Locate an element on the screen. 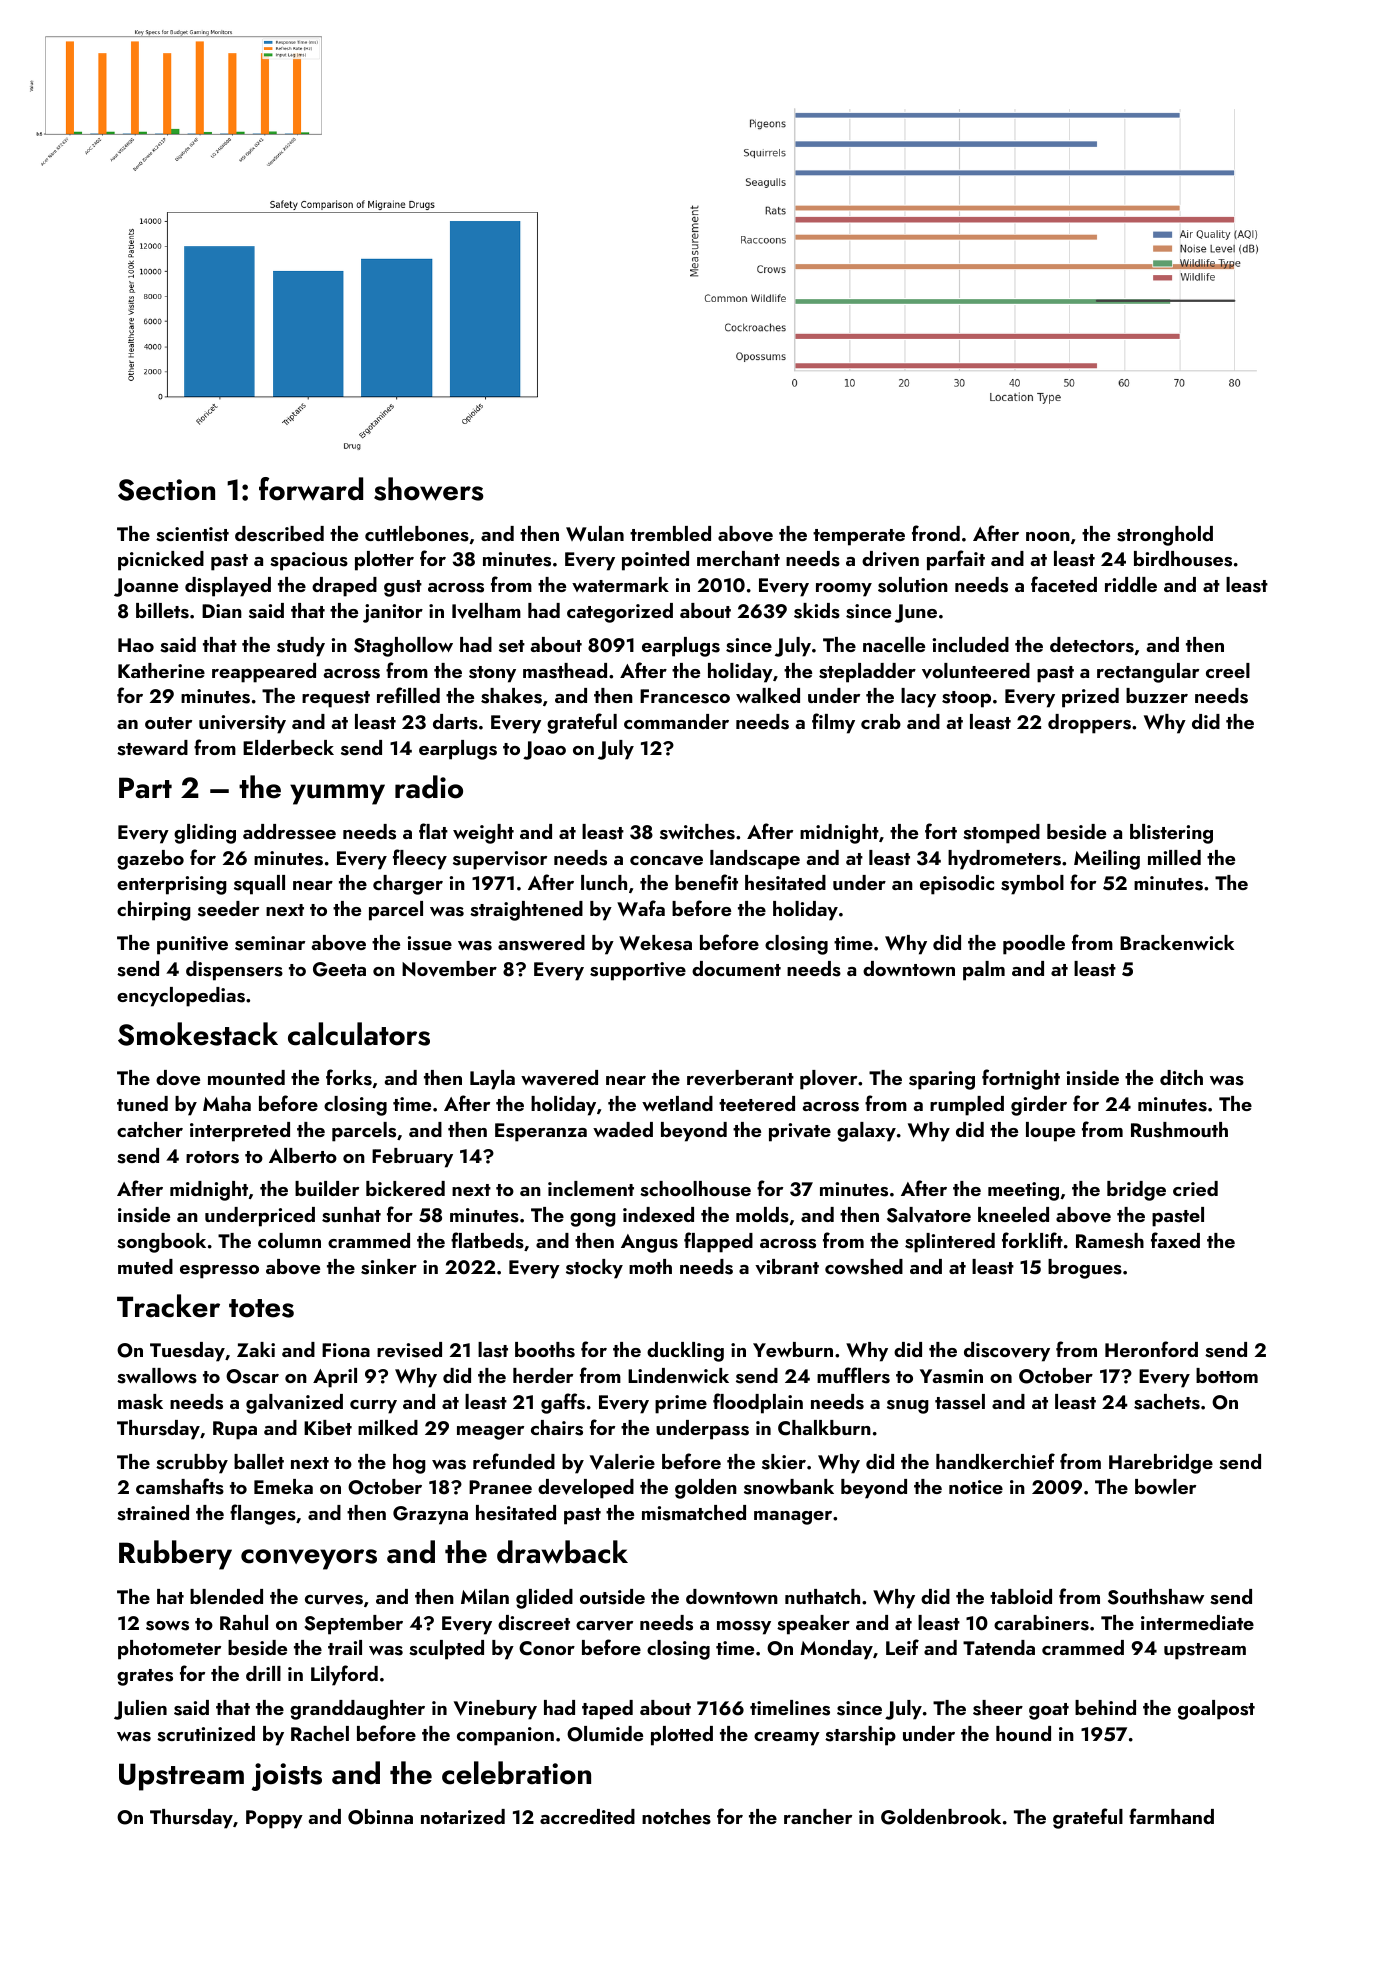 The image size is (1386, 1969). Joao is located at coordinates (544, 750).
